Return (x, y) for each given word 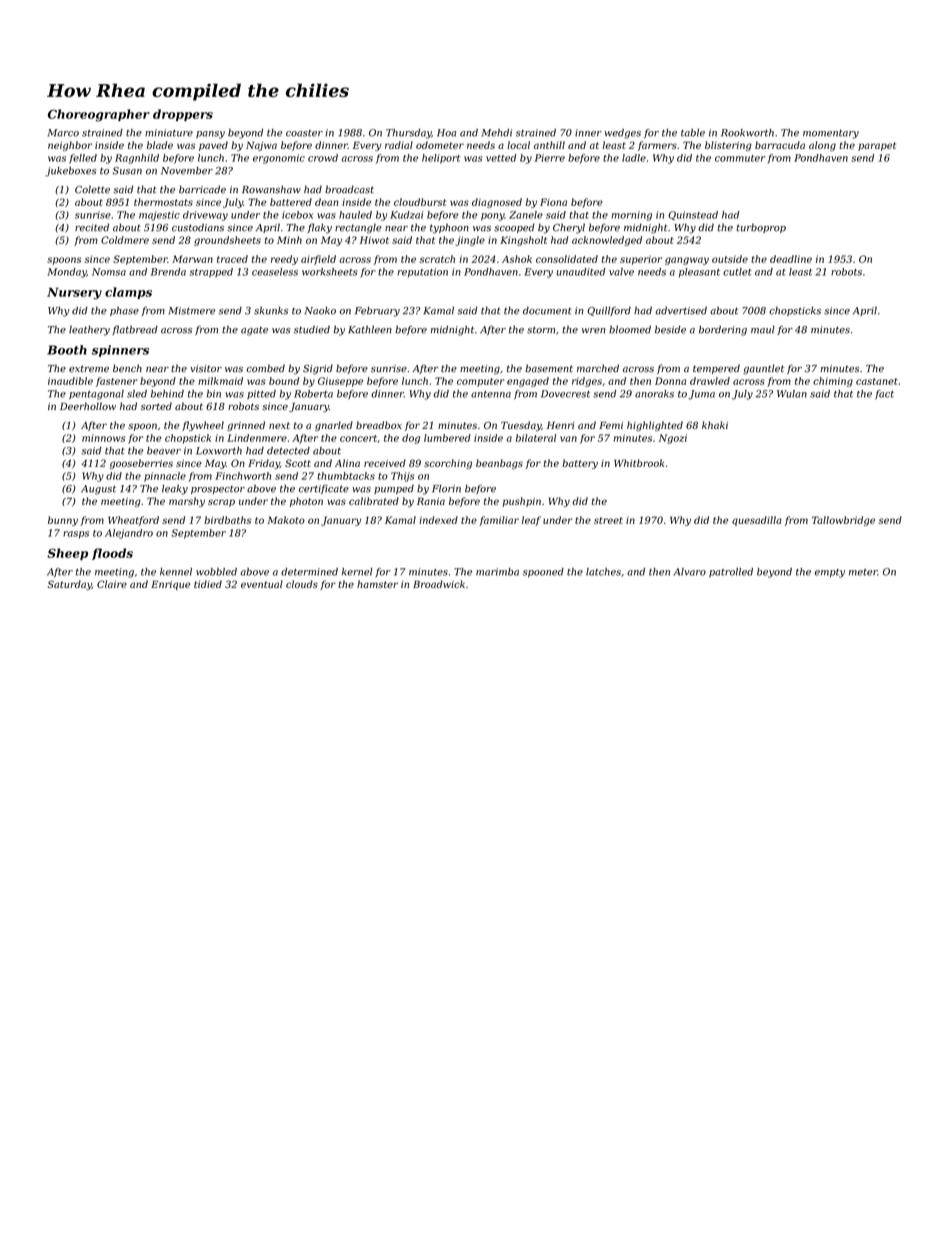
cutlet (737, 272)
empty (830, 573)
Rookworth (747, 133)
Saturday (70, 585)
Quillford (609, 311)
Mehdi (497, 133)
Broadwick (439, 584)
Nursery (74, 294)
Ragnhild (137, 159)
